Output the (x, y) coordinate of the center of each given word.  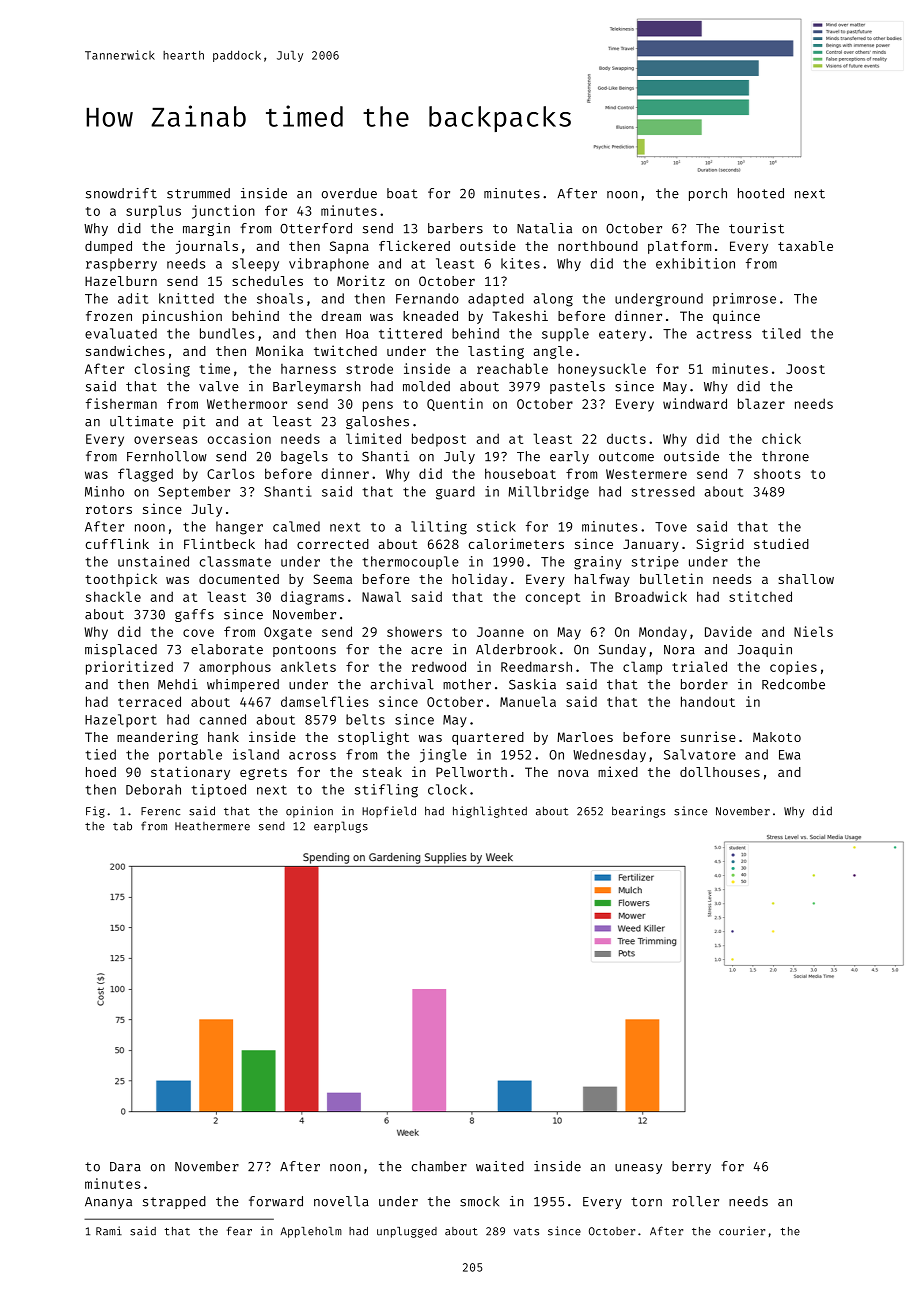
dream (341, 316)
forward (276, 1201)
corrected (333, 544)
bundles (227, 333)
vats (526, 1232)
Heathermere (212, 826)
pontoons (304, 651)
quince (736, 317)
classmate (235, 561)
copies (793, 668)
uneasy (638, 1169)
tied (100, 754)
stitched (760, 596)
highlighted (490, 812)
